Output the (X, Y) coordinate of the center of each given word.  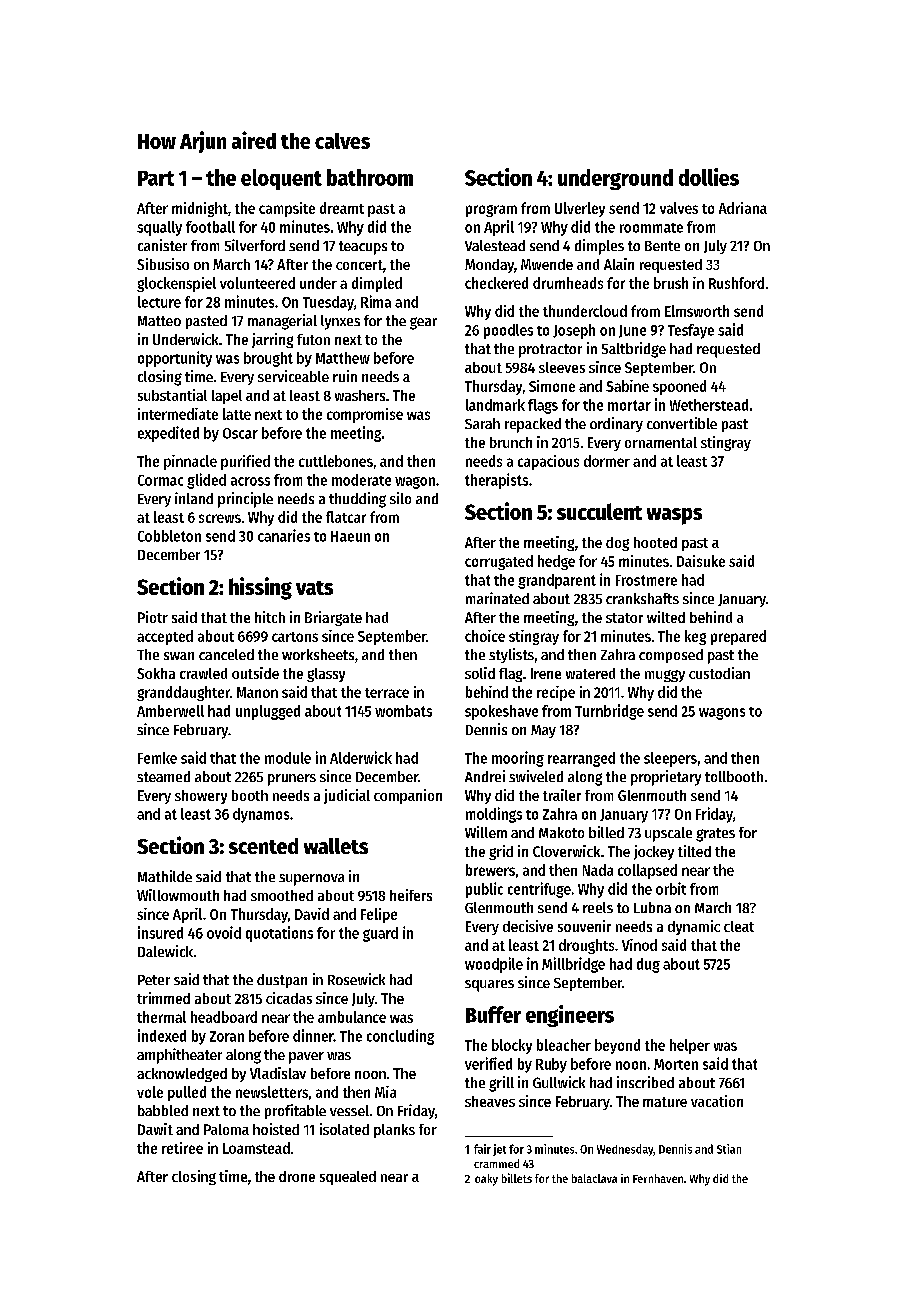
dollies (709, 177)
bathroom (370, 177)
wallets (336, 846)
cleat (739, 926)
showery (201, 797)
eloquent (281, 179)
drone (297, 1176)
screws (220, 518)
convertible (682, 423)
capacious (548, 462)
